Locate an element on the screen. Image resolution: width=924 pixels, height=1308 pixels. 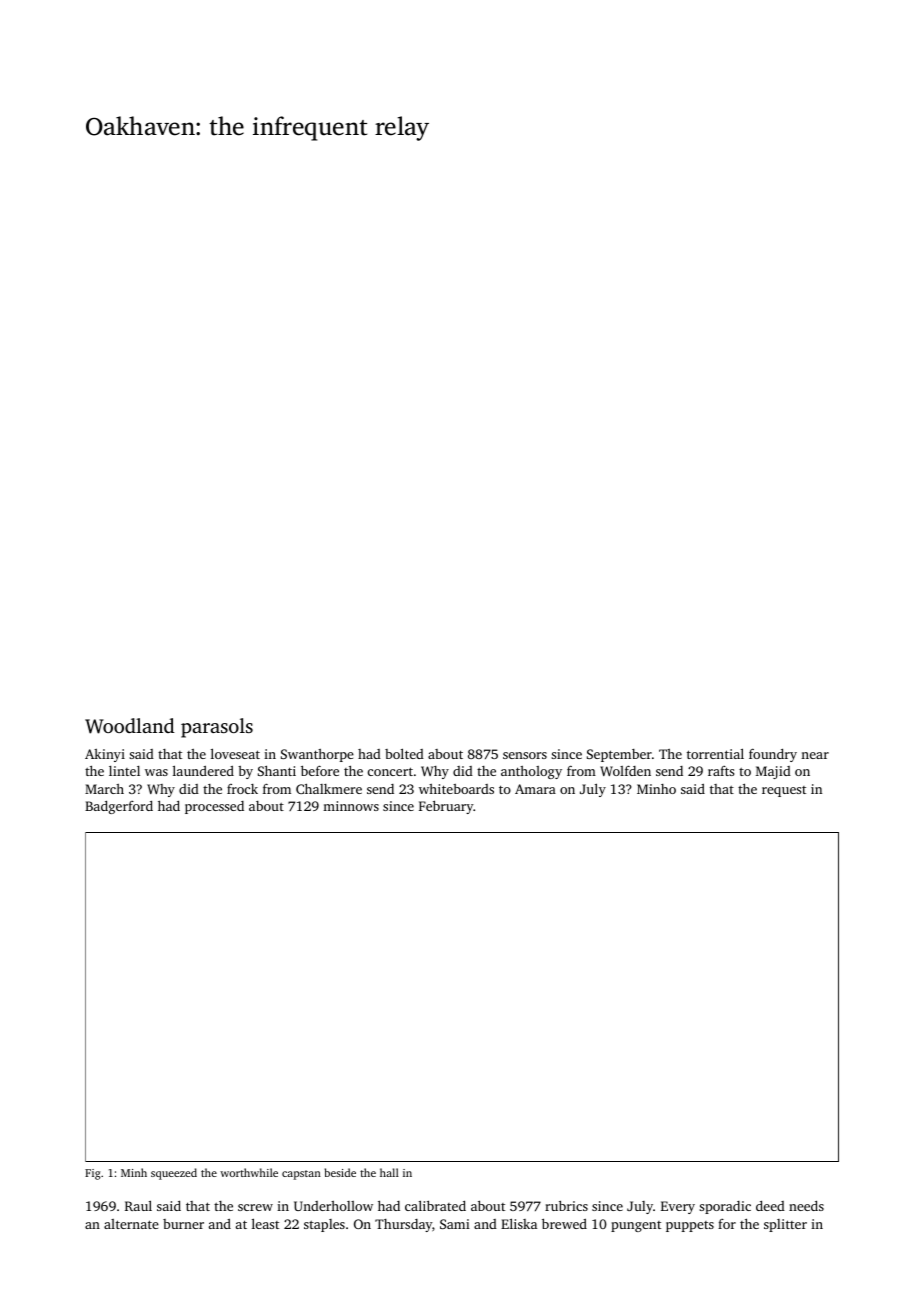
request is located at coordinates (784, 791).
